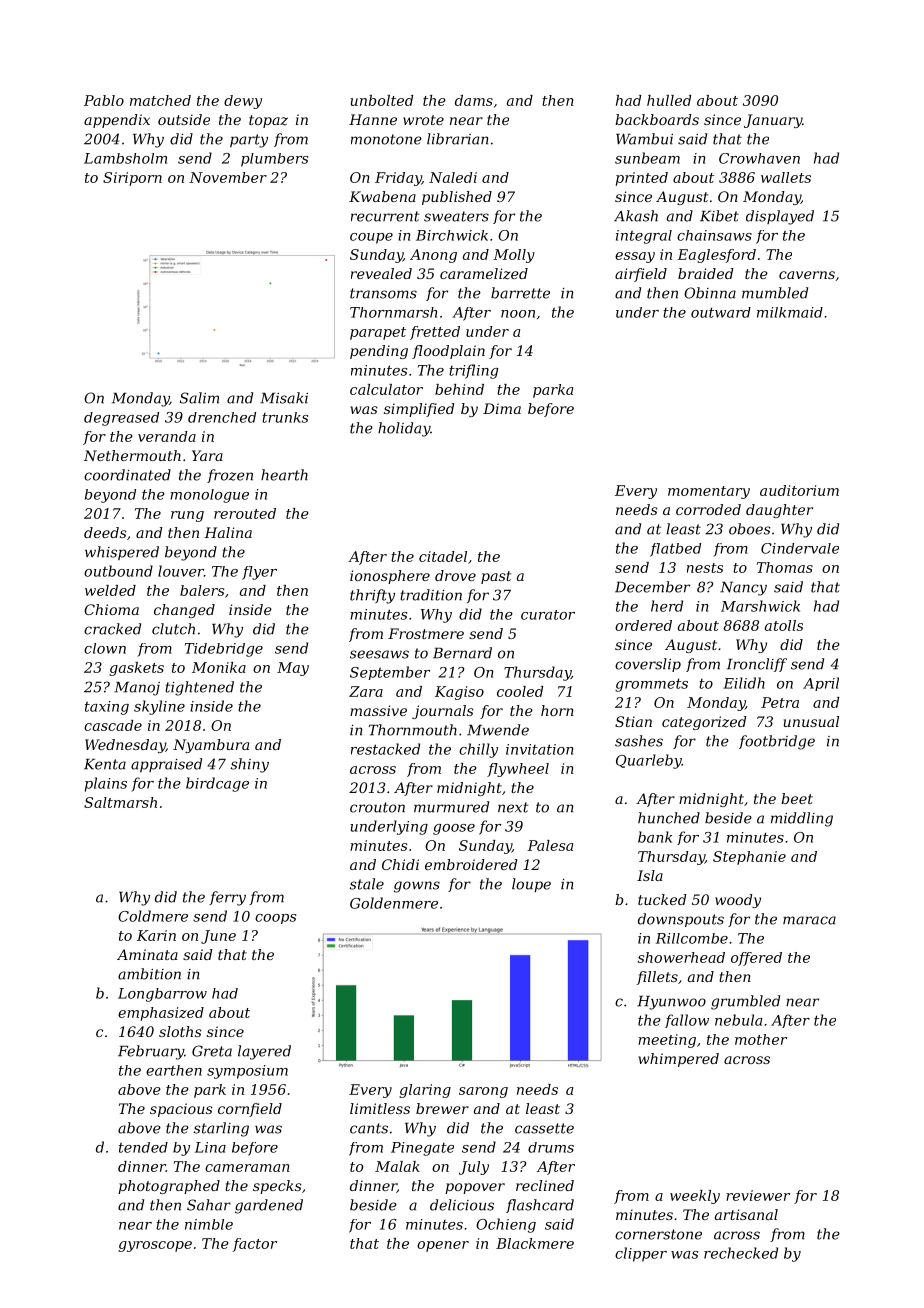 The width and height of the screenshot is (924, 1308). I want to click on Dima, so click(502, 408).
